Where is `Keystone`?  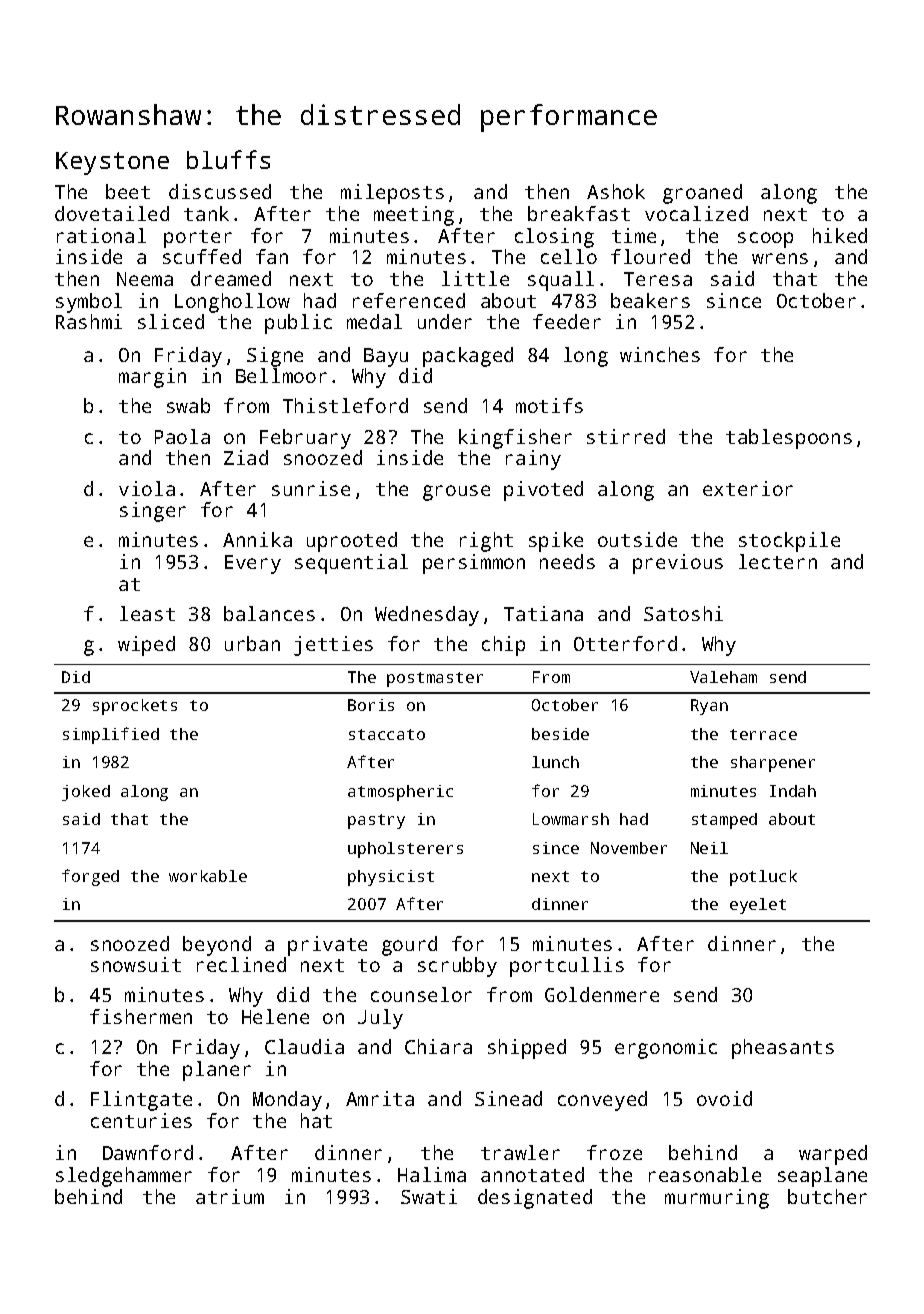
Keystone is located at coordinates (112, 163).
